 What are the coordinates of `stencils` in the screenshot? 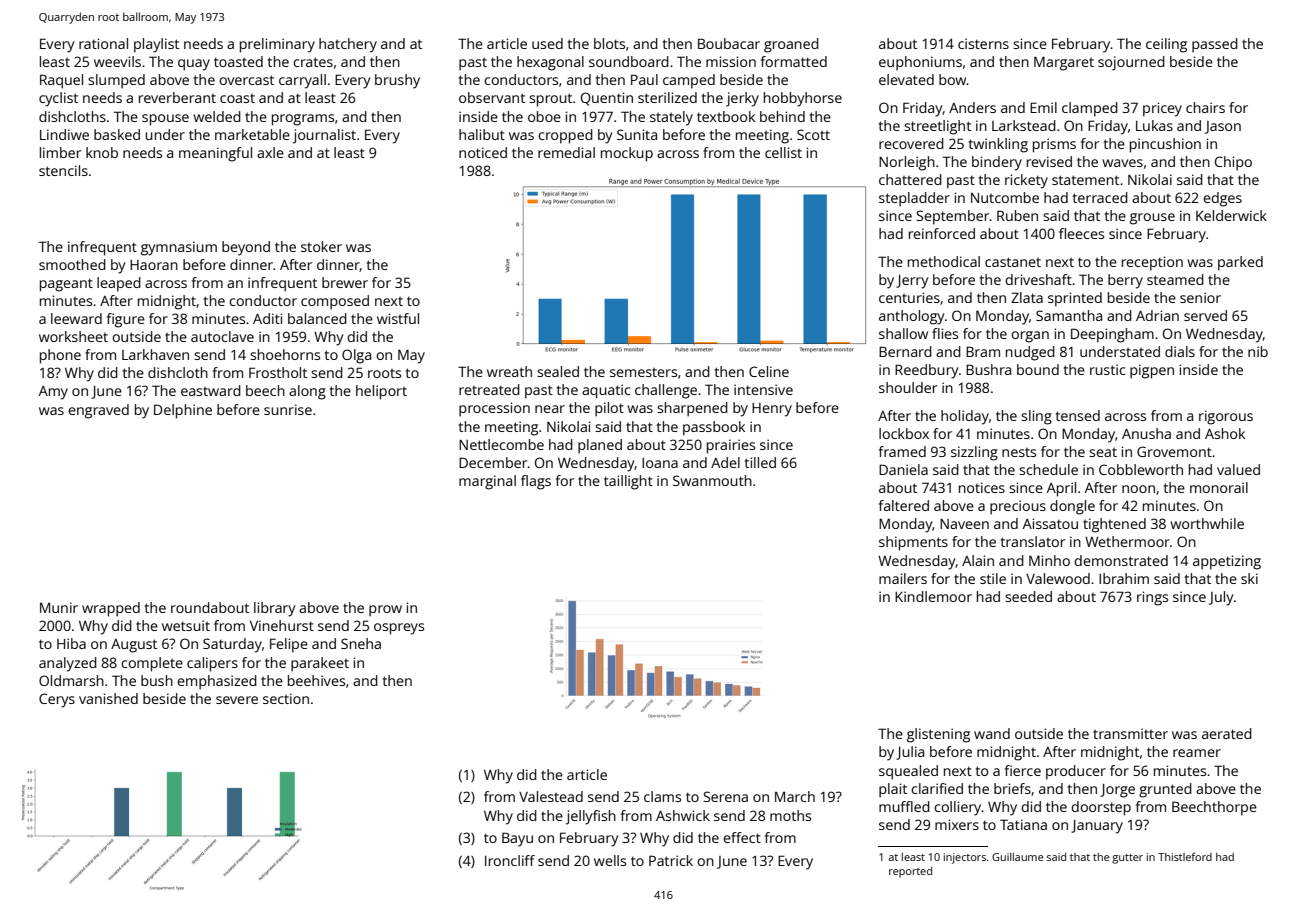 It's located at (63, 170).
